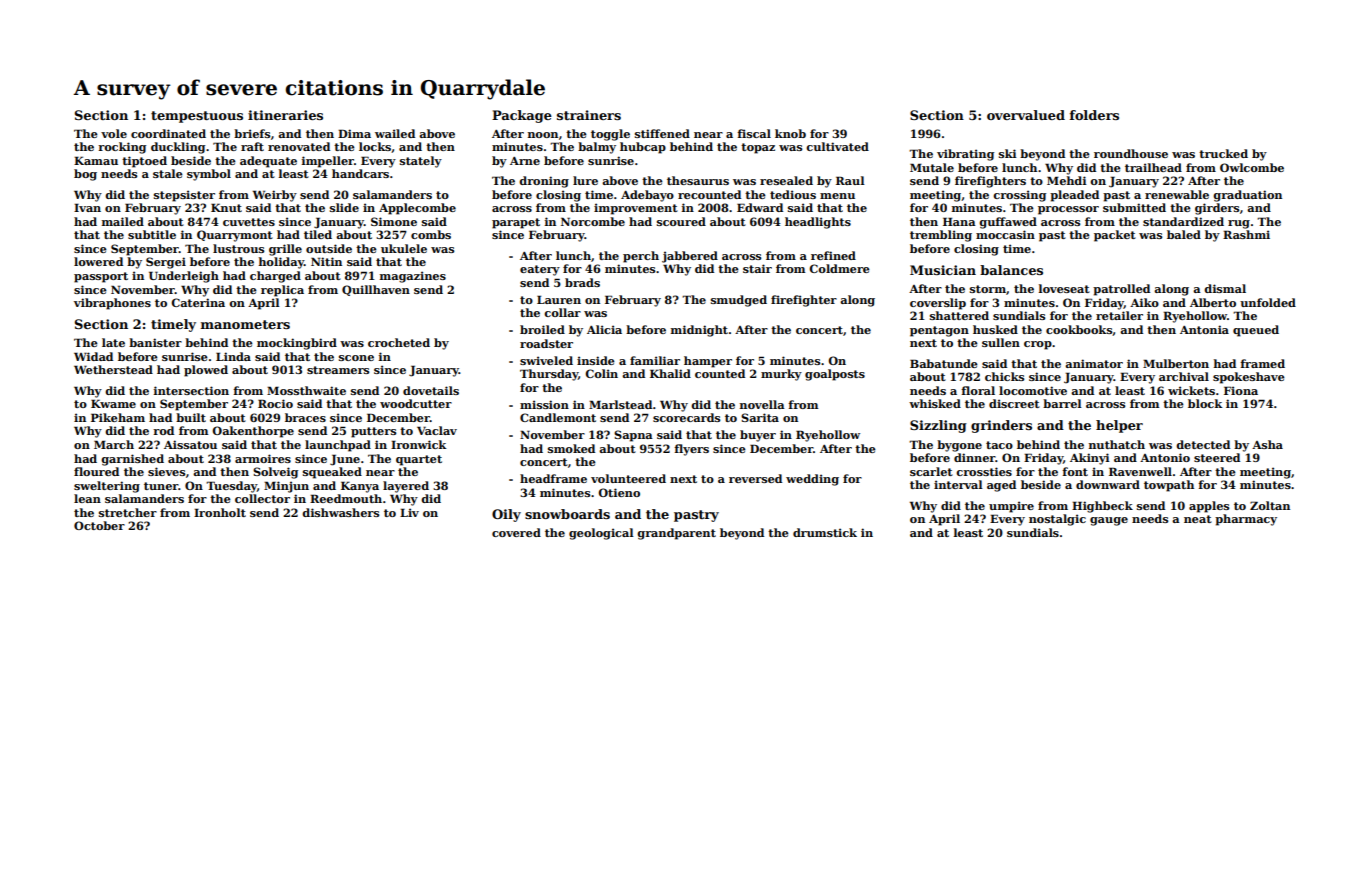  What do you see at coordinates (781, 375) in the screenshot?
I see `murky` at bounding box center [781, 375].
